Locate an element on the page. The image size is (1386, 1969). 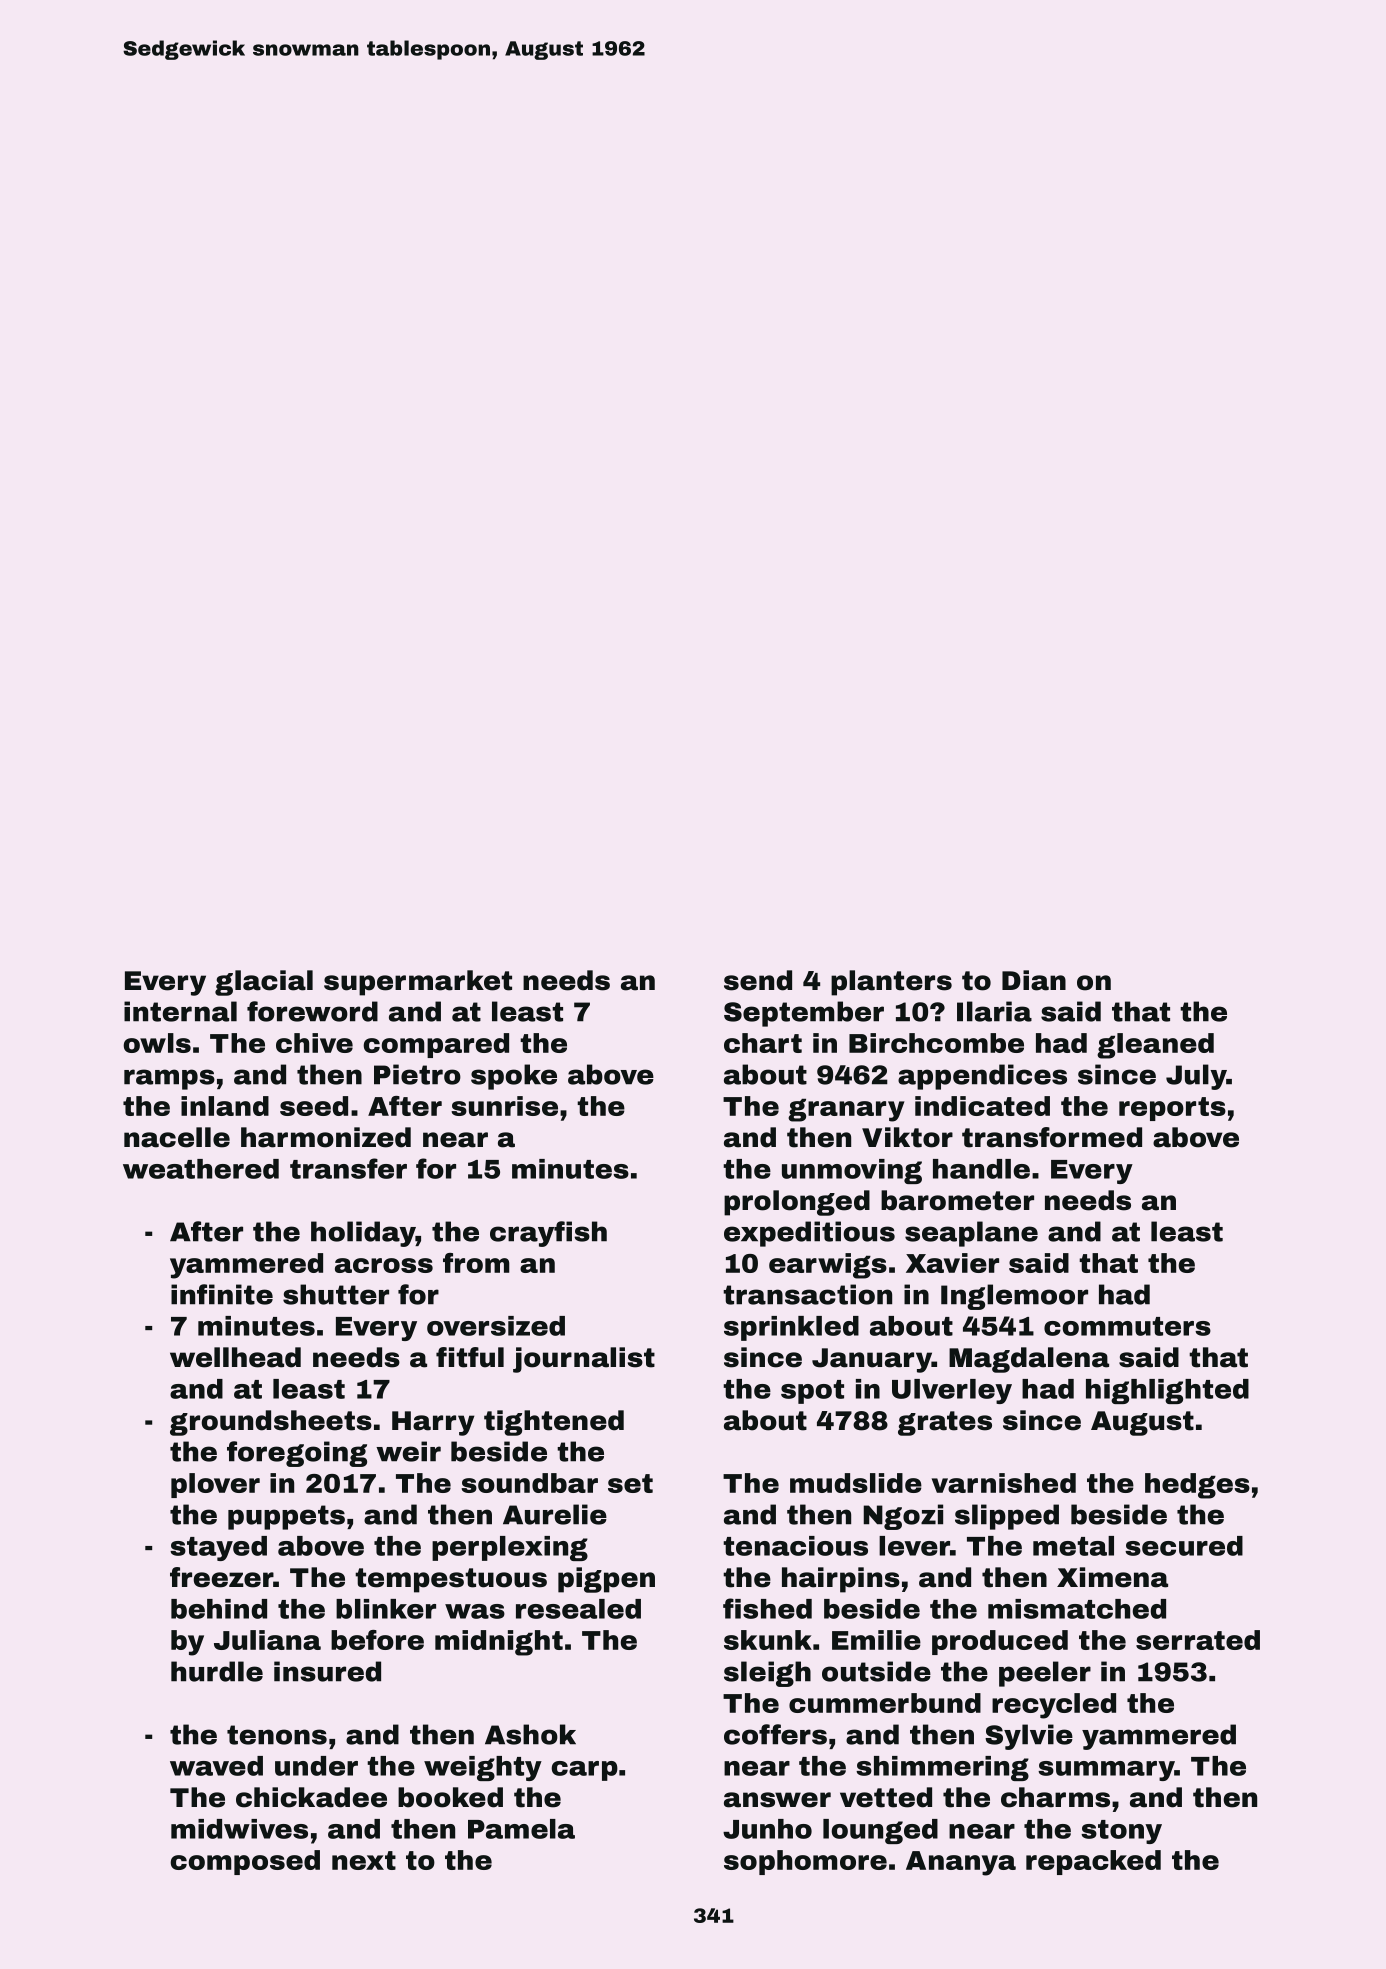
supermarket is located at coordinates (418, 983).
